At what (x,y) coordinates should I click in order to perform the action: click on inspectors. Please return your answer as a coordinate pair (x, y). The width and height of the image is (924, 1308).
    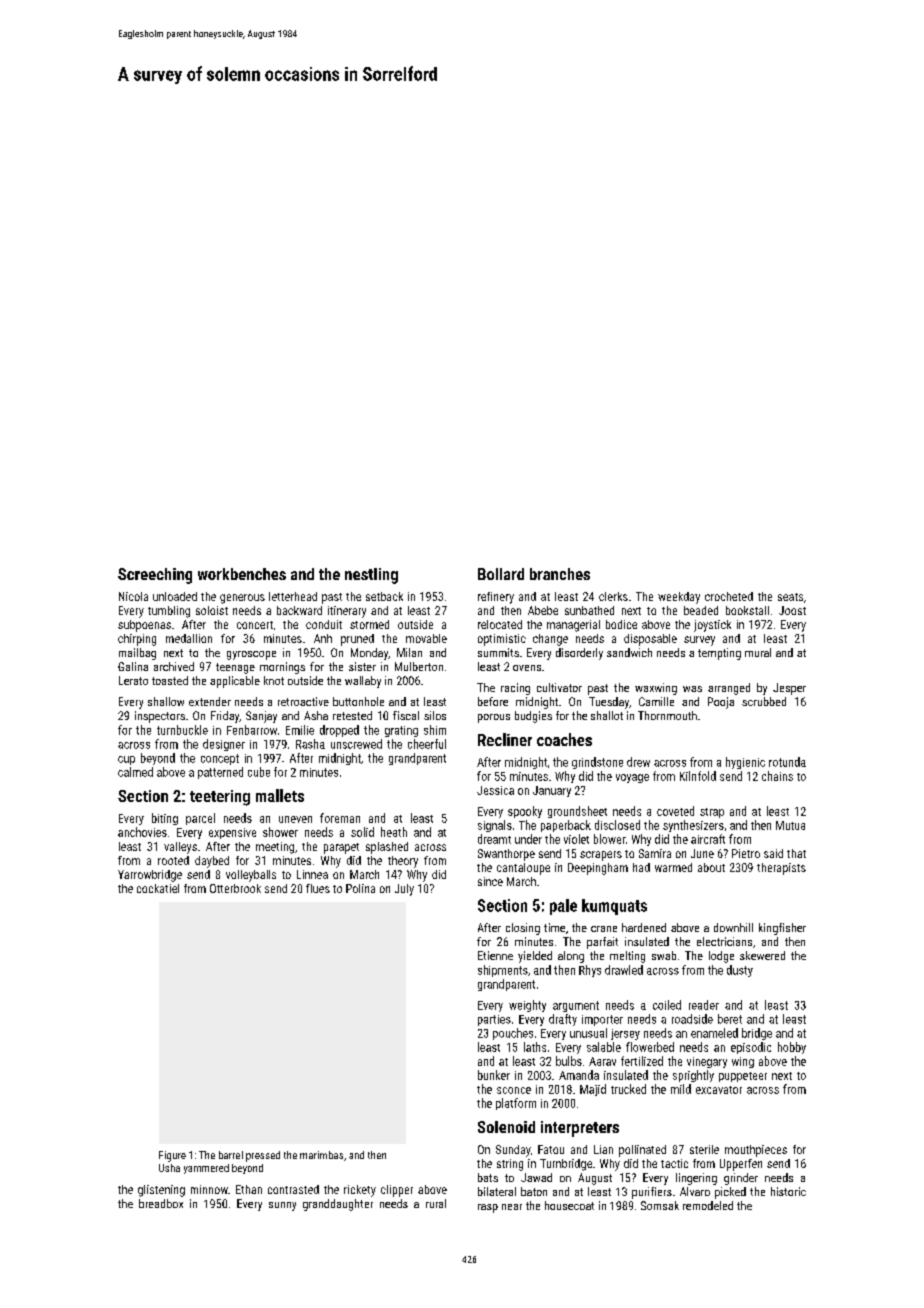
    Looking at the image, I should click on (160, 717).
